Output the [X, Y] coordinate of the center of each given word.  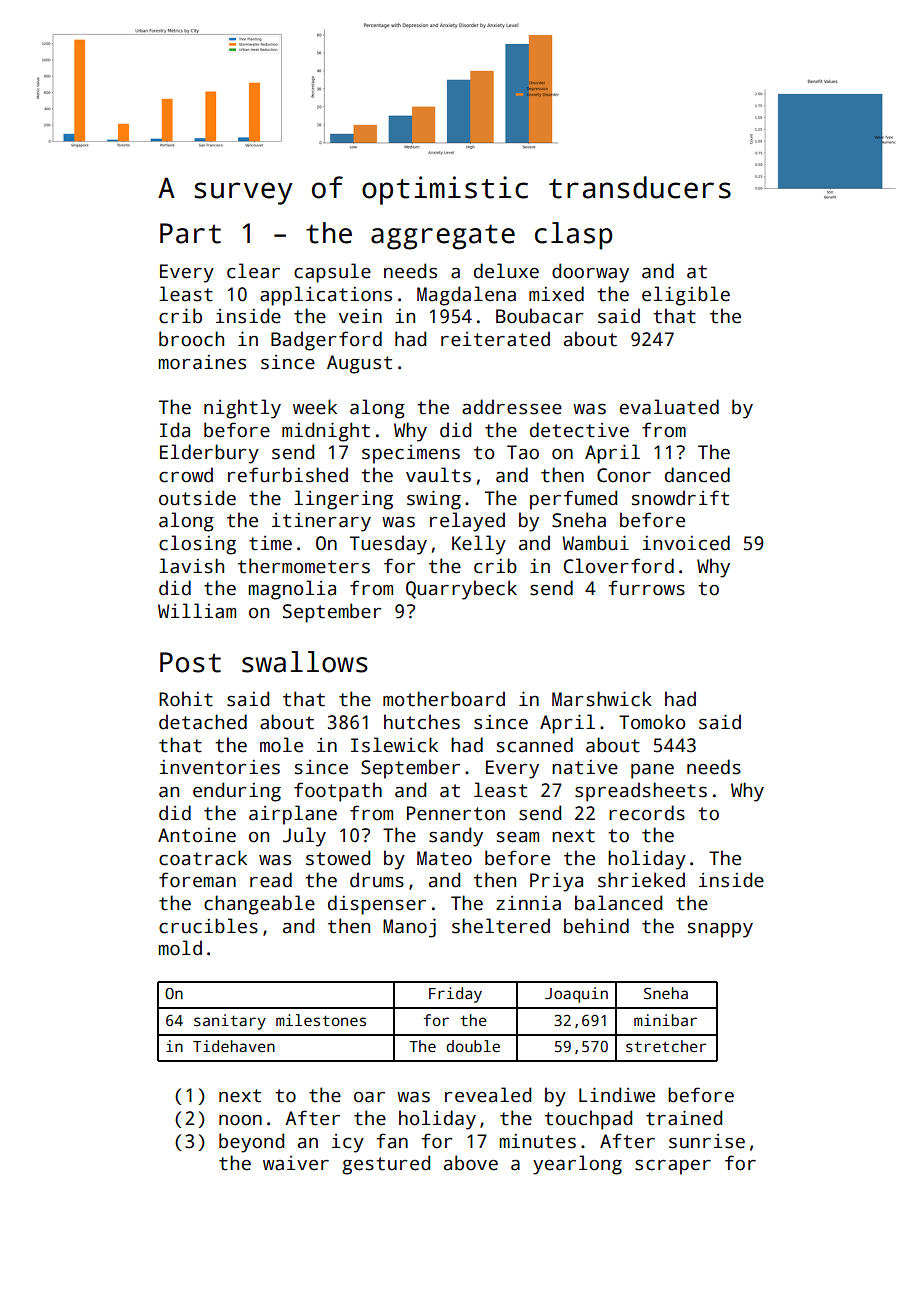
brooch [191, 339]
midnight [326, 432]
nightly [242, 409]
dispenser [377, 905]
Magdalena [466, 296]
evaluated [669, 407]
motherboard [444, 699]
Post [190, 662]
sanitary [230, 1022]
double [473, 1046]
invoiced [686, 543]
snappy [720, 930]
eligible [686, 296]
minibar [665, 1020]
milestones [321, 1020]
